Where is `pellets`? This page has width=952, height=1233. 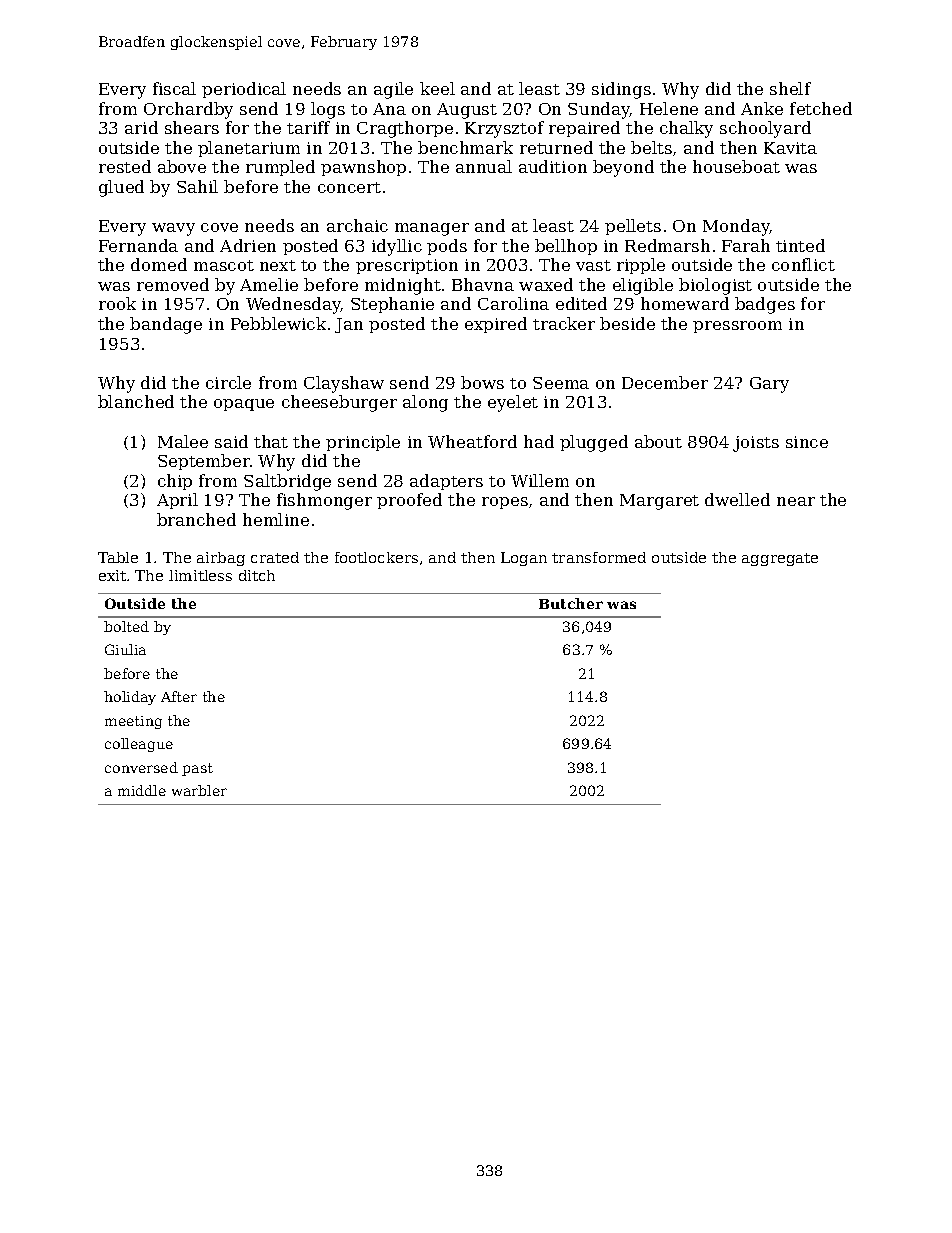 pellets is located at coordinates (633, 227).
